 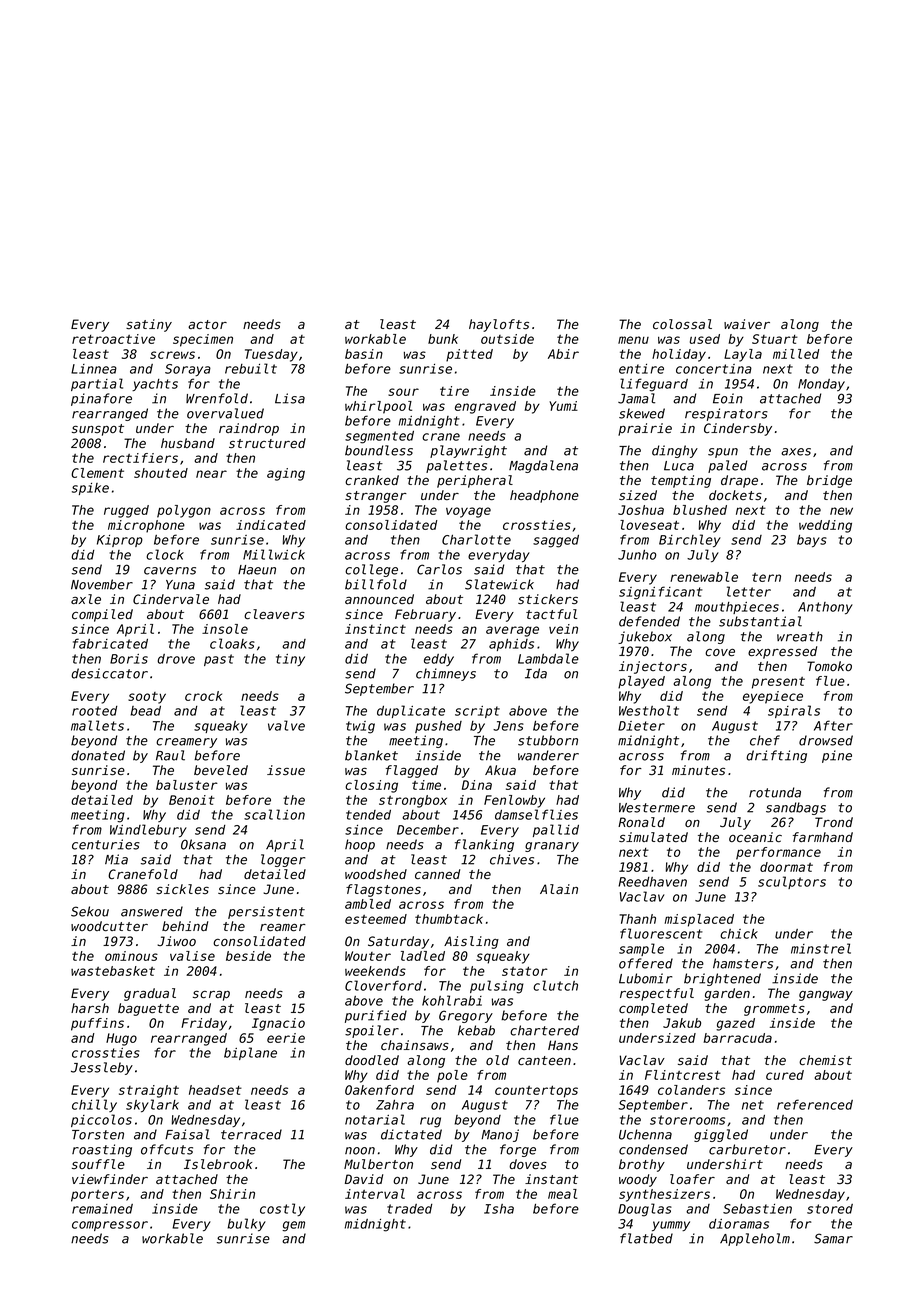 I want to click on Westermere, so click(x=657, y=808).
